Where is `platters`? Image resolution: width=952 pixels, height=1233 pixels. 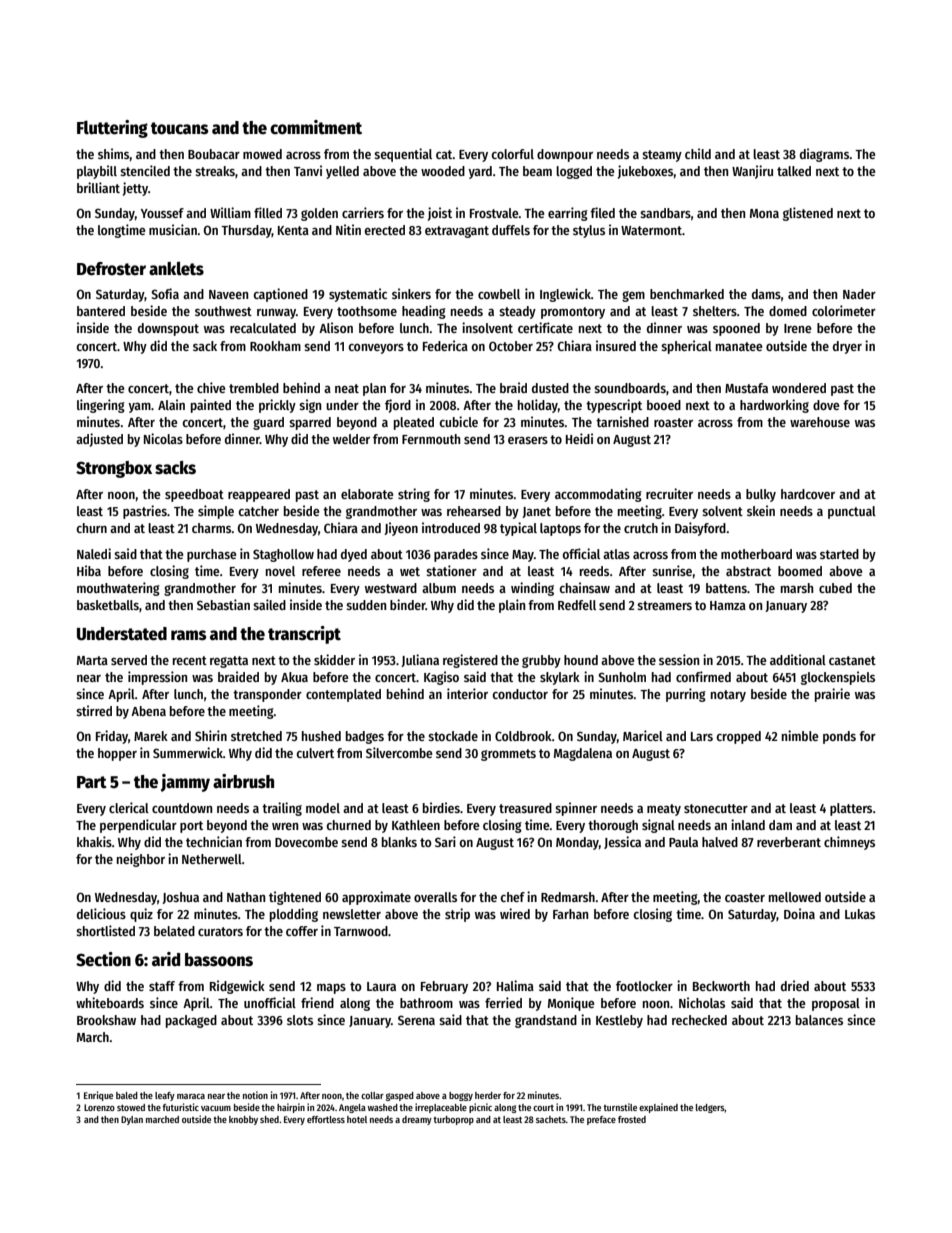
platters is located at coordinates (851, 809).
